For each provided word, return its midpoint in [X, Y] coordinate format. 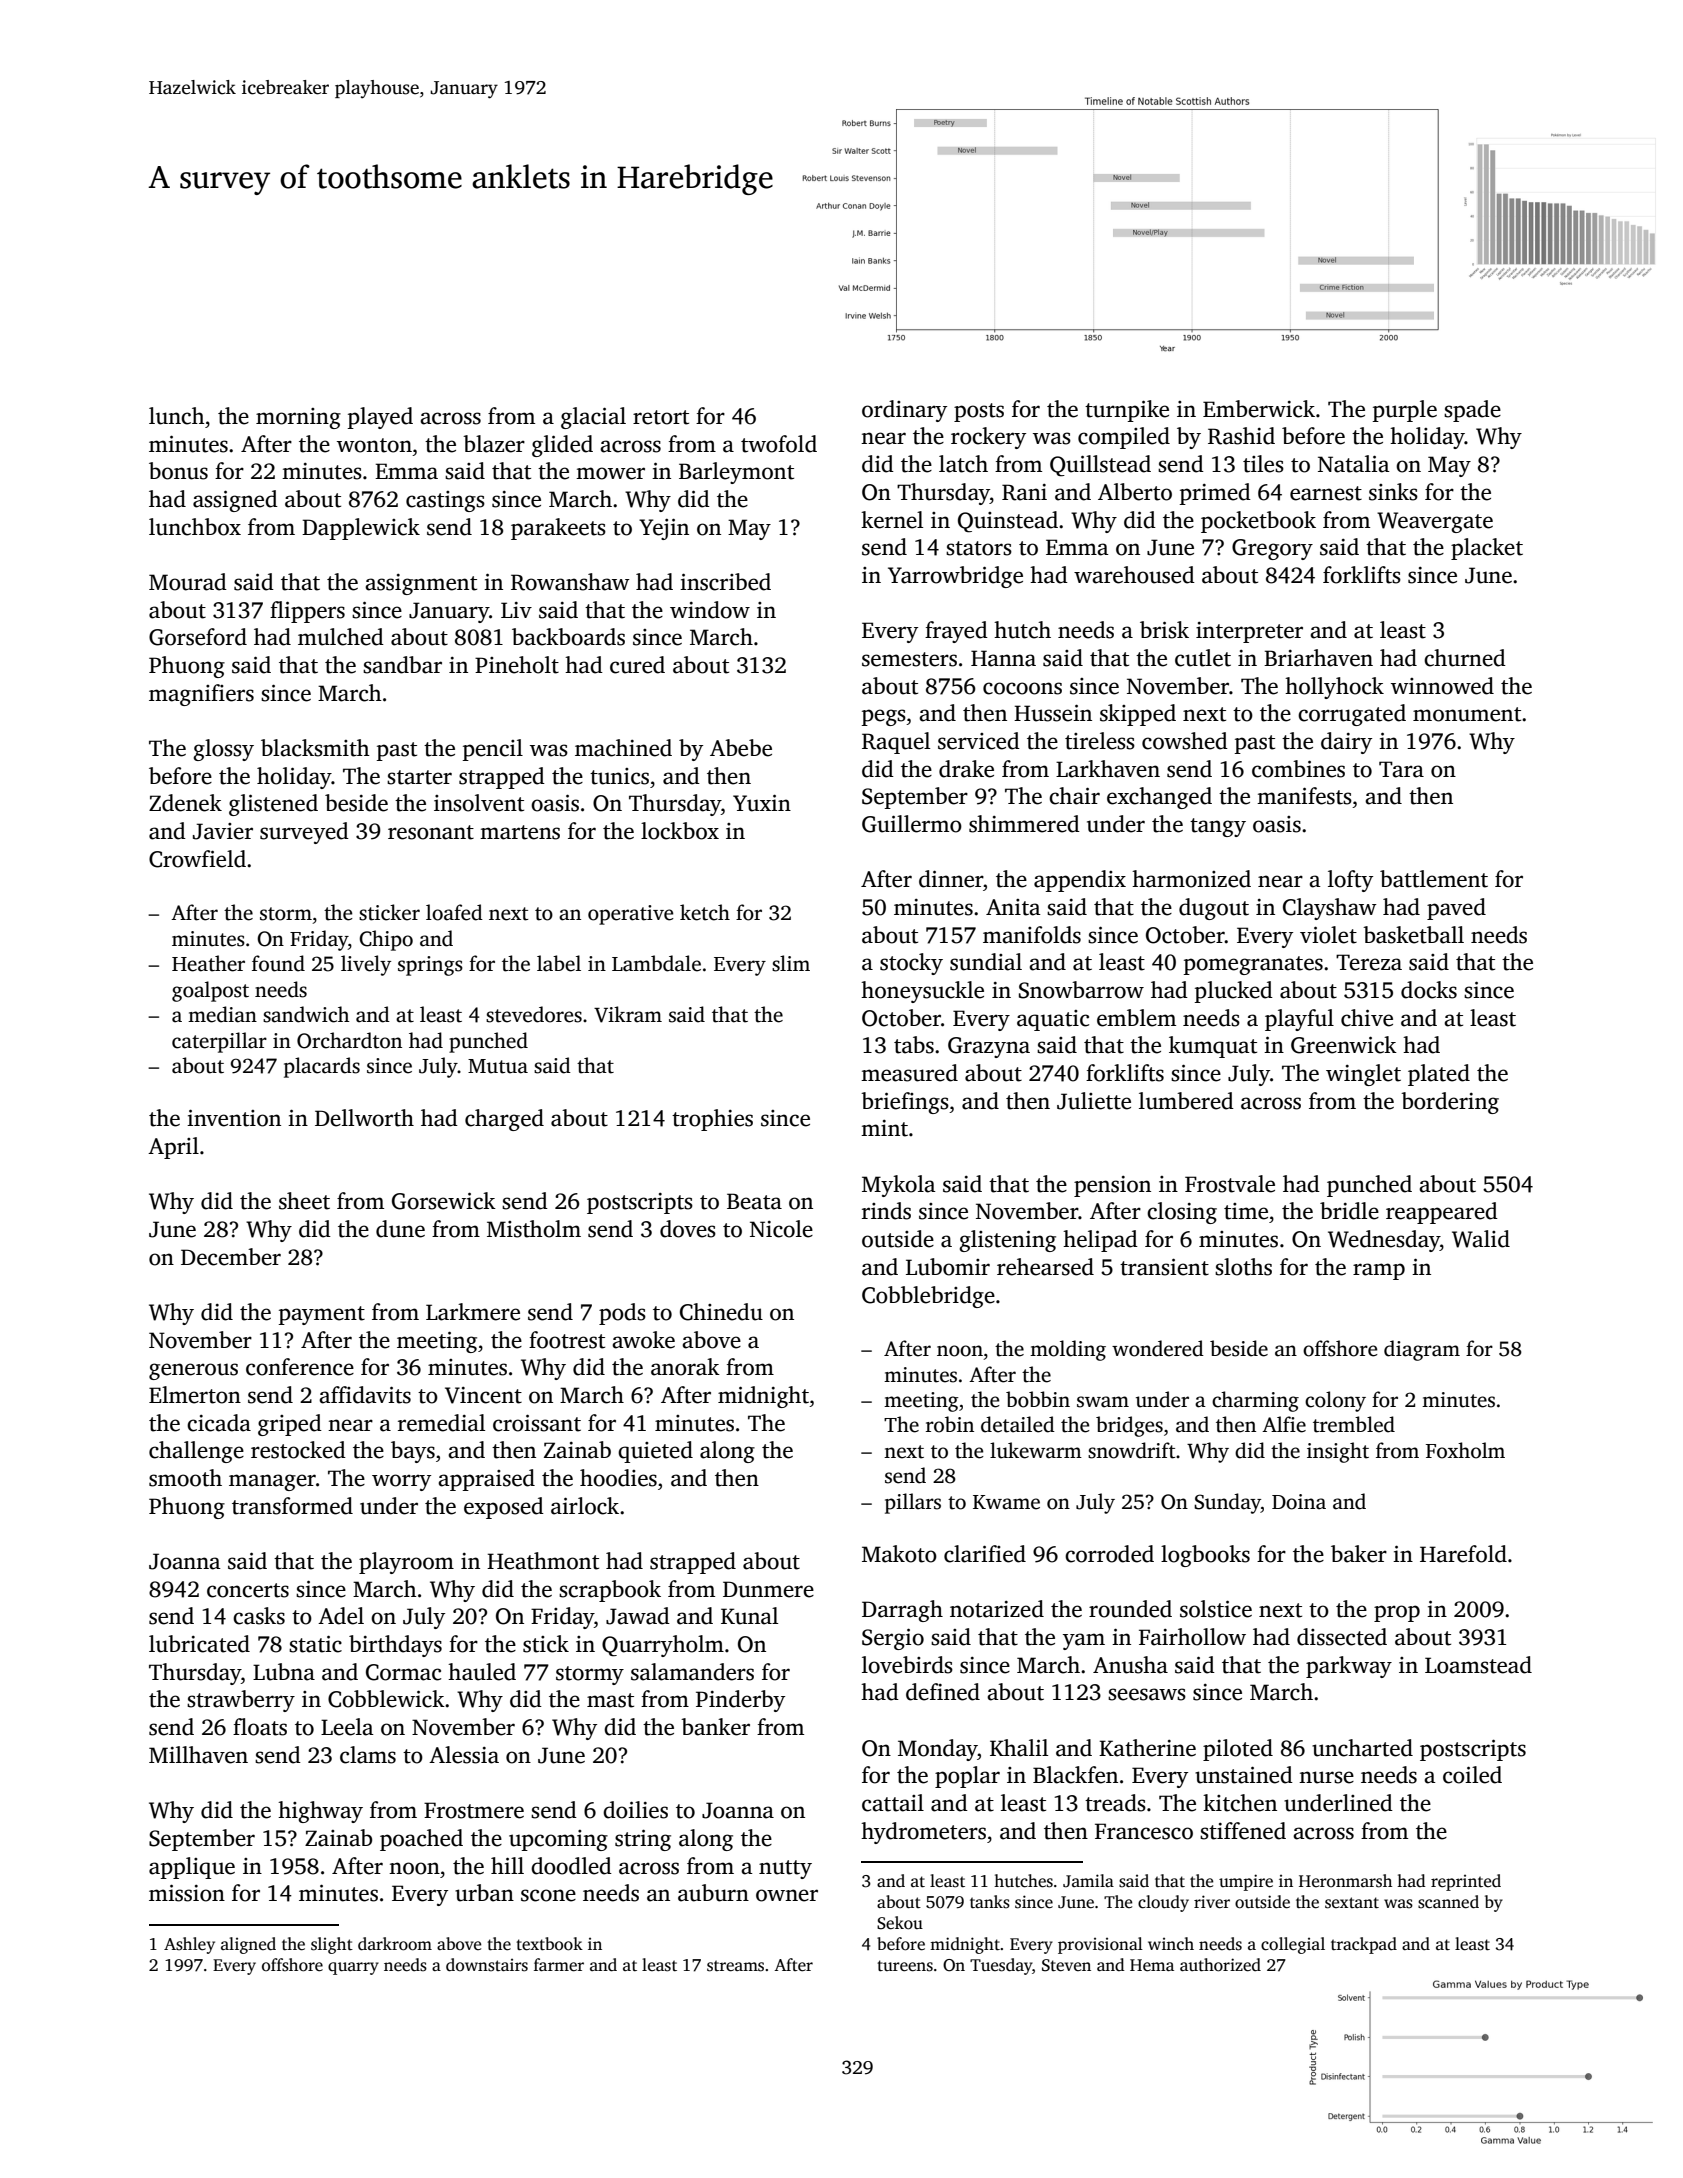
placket [1487, 549]
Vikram [628, 1014]
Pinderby [740, 1701]
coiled [1472, 1775]
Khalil [1019, 1748]
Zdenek [185, 803]
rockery [988, 438]
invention [234, 1118]
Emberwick [1259, 409]
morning [298, 418]
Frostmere [474, 1810]
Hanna [1003, 658]
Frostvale [1230, 1184]
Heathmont [543, 1561]
